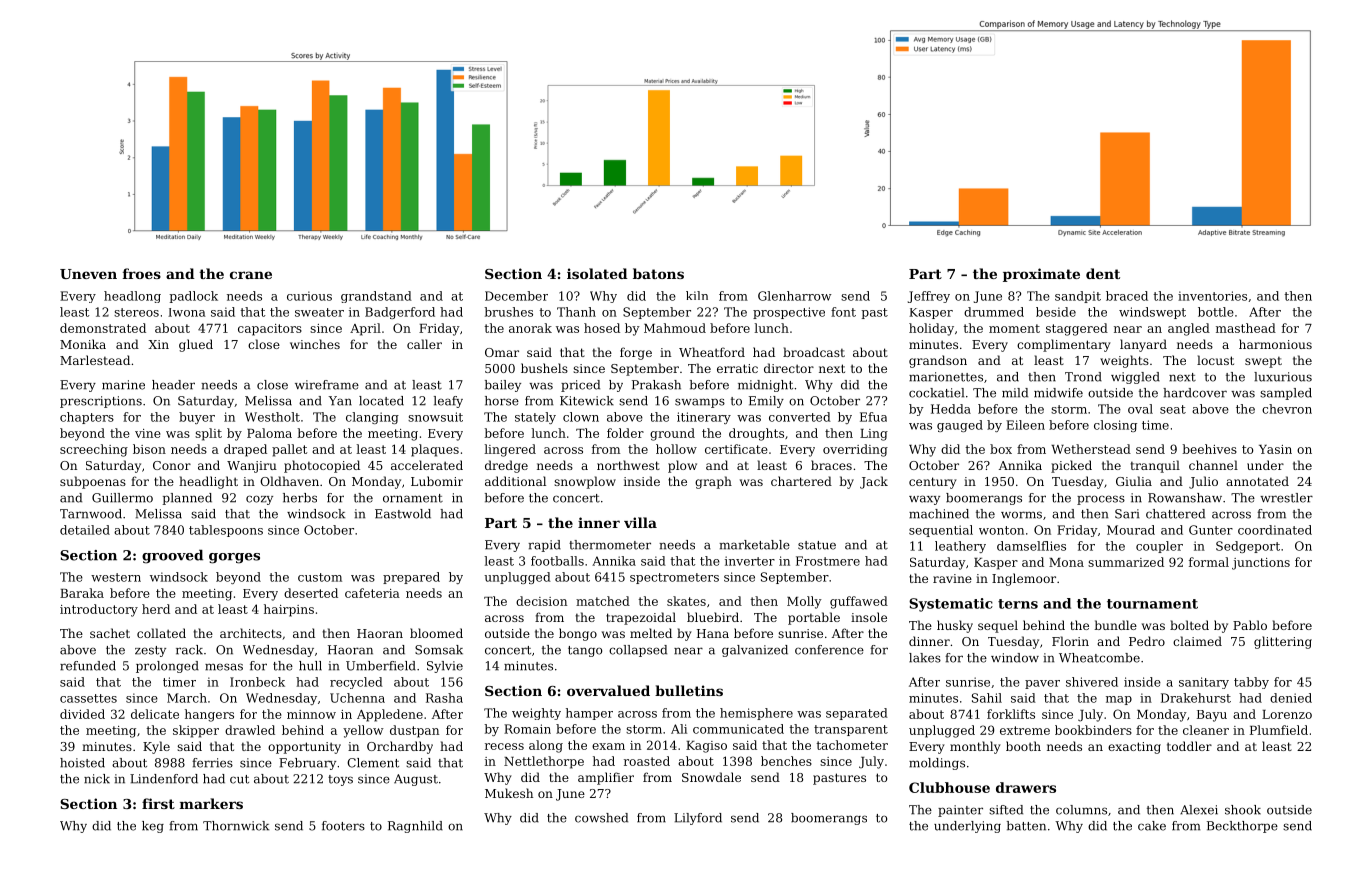  What do you see at coordinates (1291, 698) in the screenshot?
I see `denied` at bounding box center [1291, 698].
